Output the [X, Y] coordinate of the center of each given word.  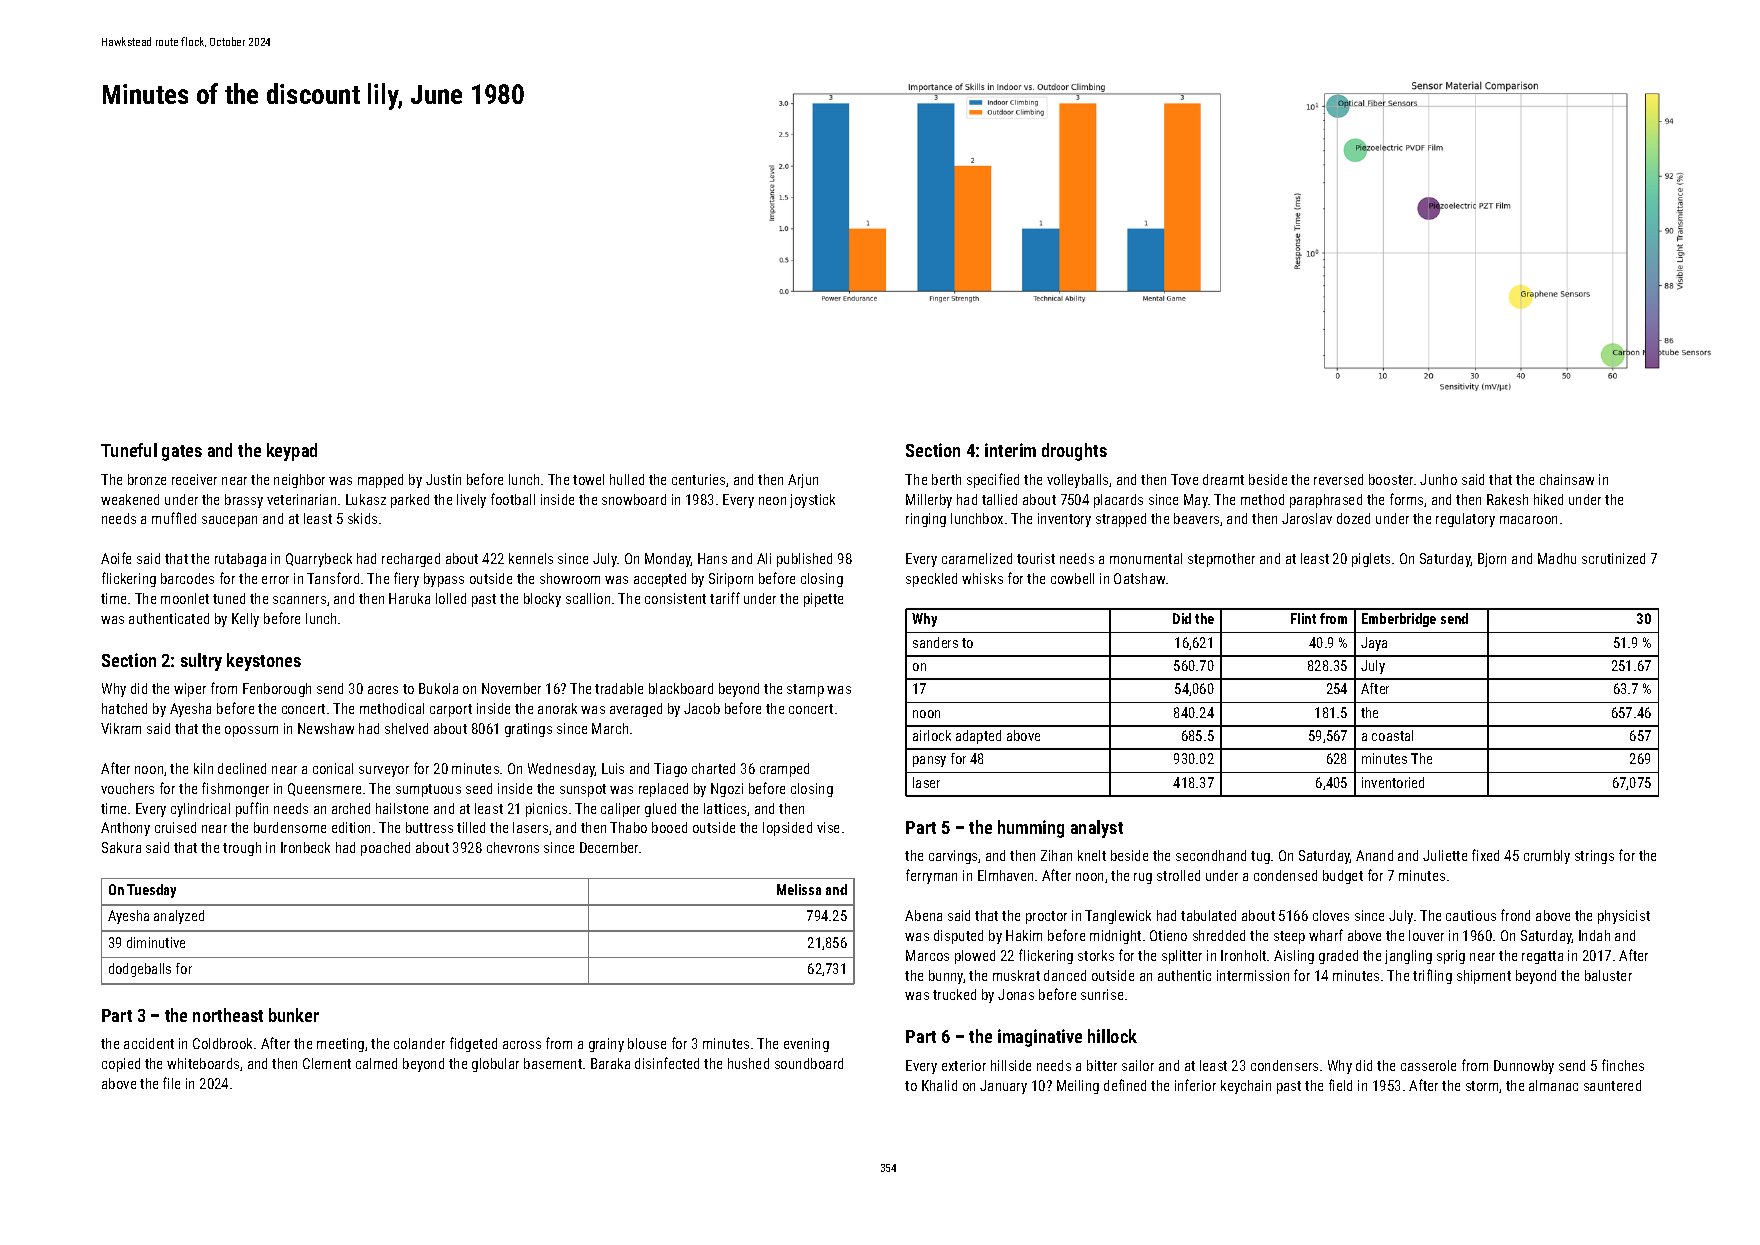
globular [495, 1065]
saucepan [229, 521]
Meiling [1078, 1087]
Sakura [121, 847]
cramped [784, 770]
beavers [1196, 518]
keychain [1246, 1087]
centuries [699, 480]
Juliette [1445, 855]
